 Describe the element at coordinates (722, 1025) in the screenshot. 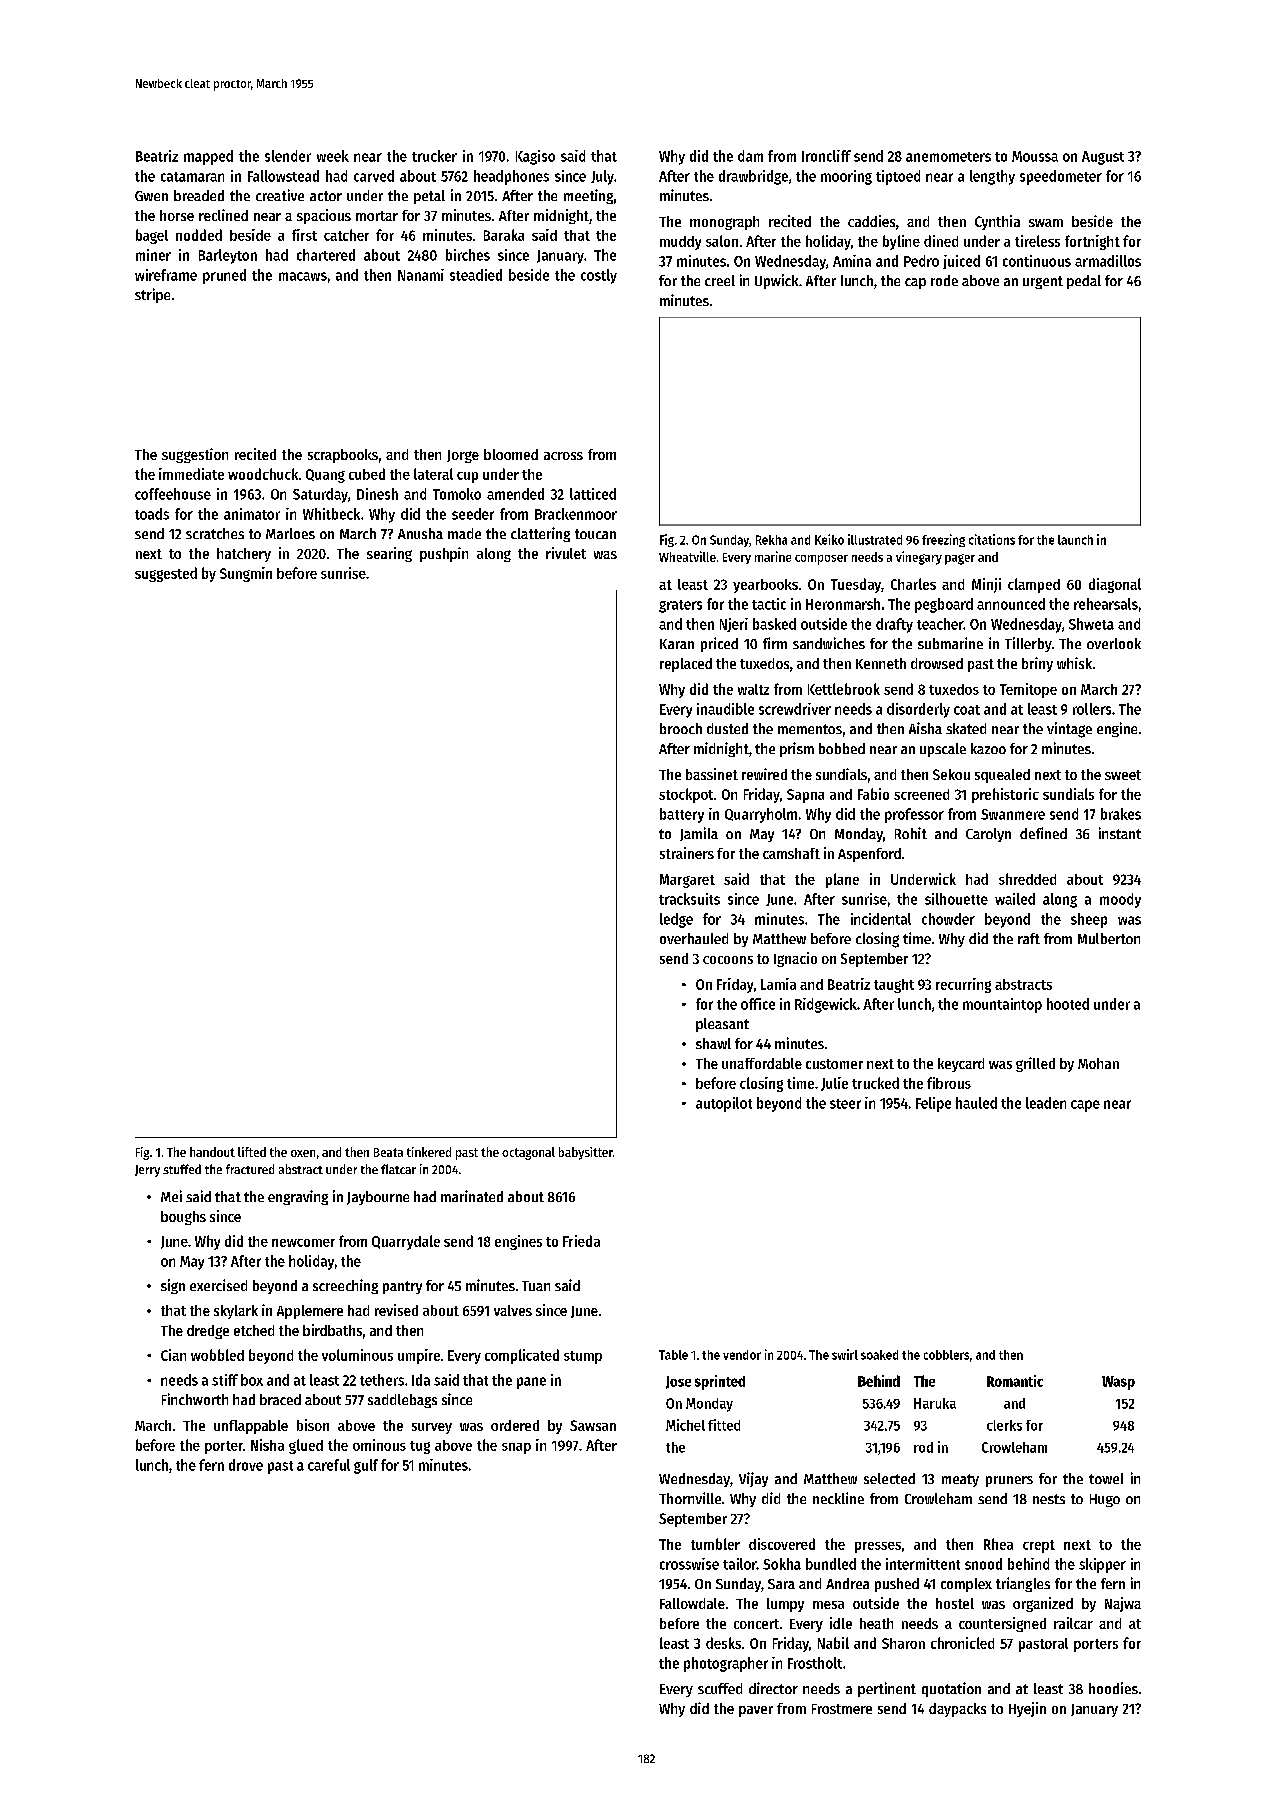

I see `pleasant` at that location.
